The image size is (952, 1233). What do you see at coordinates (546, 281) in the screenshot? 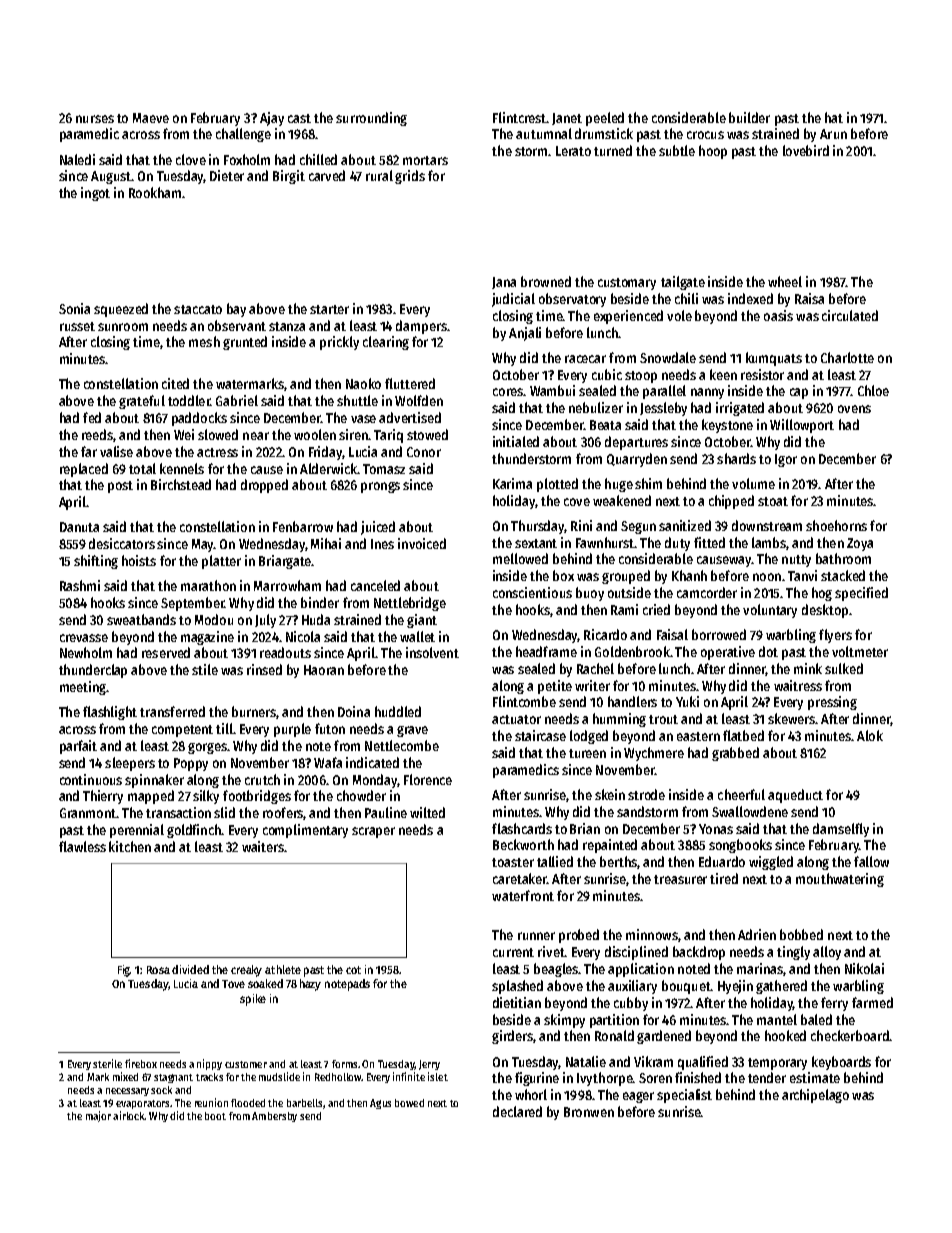
I see `browned` at bounding box center [546, 281].
